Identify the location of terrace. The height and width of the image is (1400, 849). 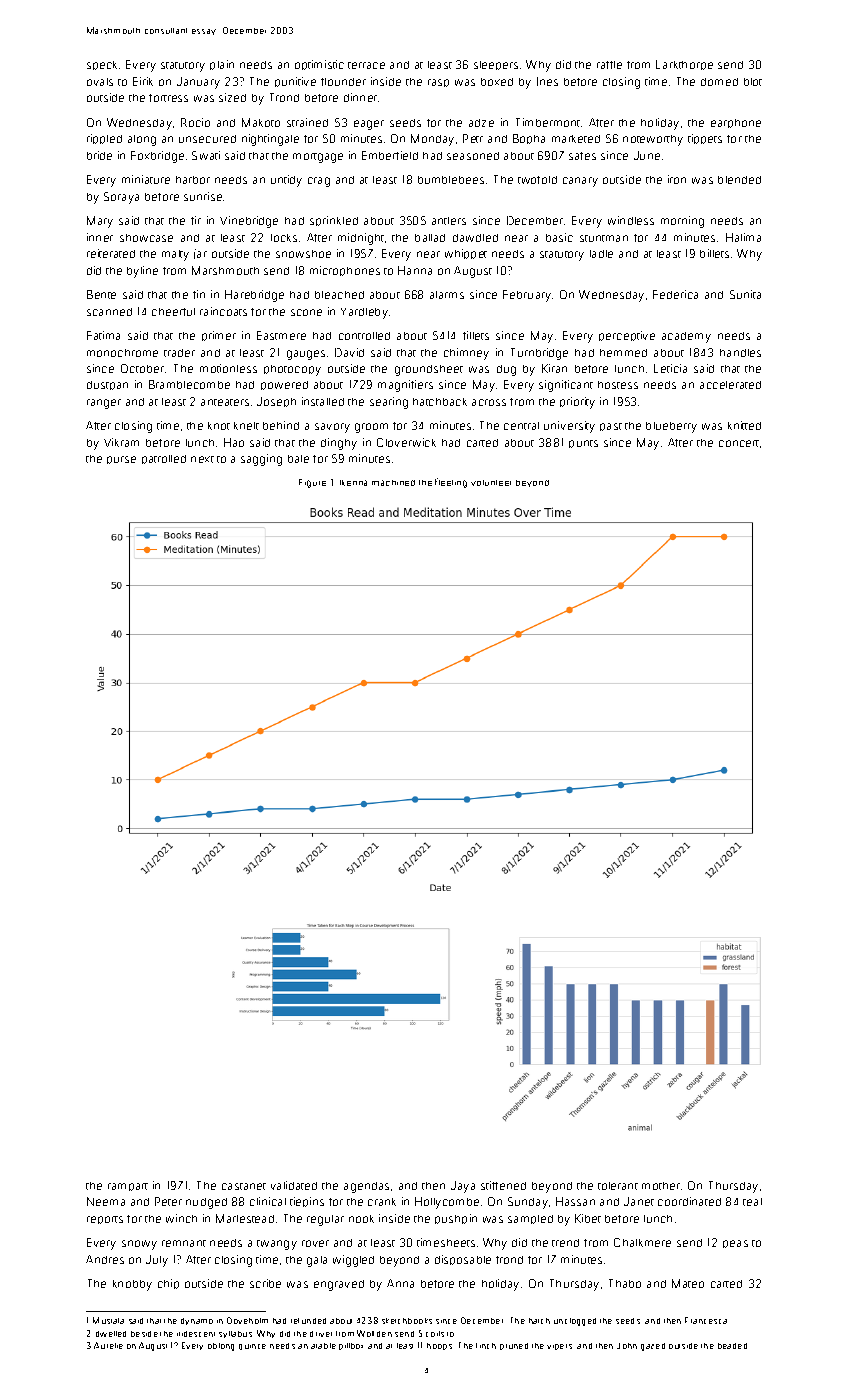
(366, 65).
